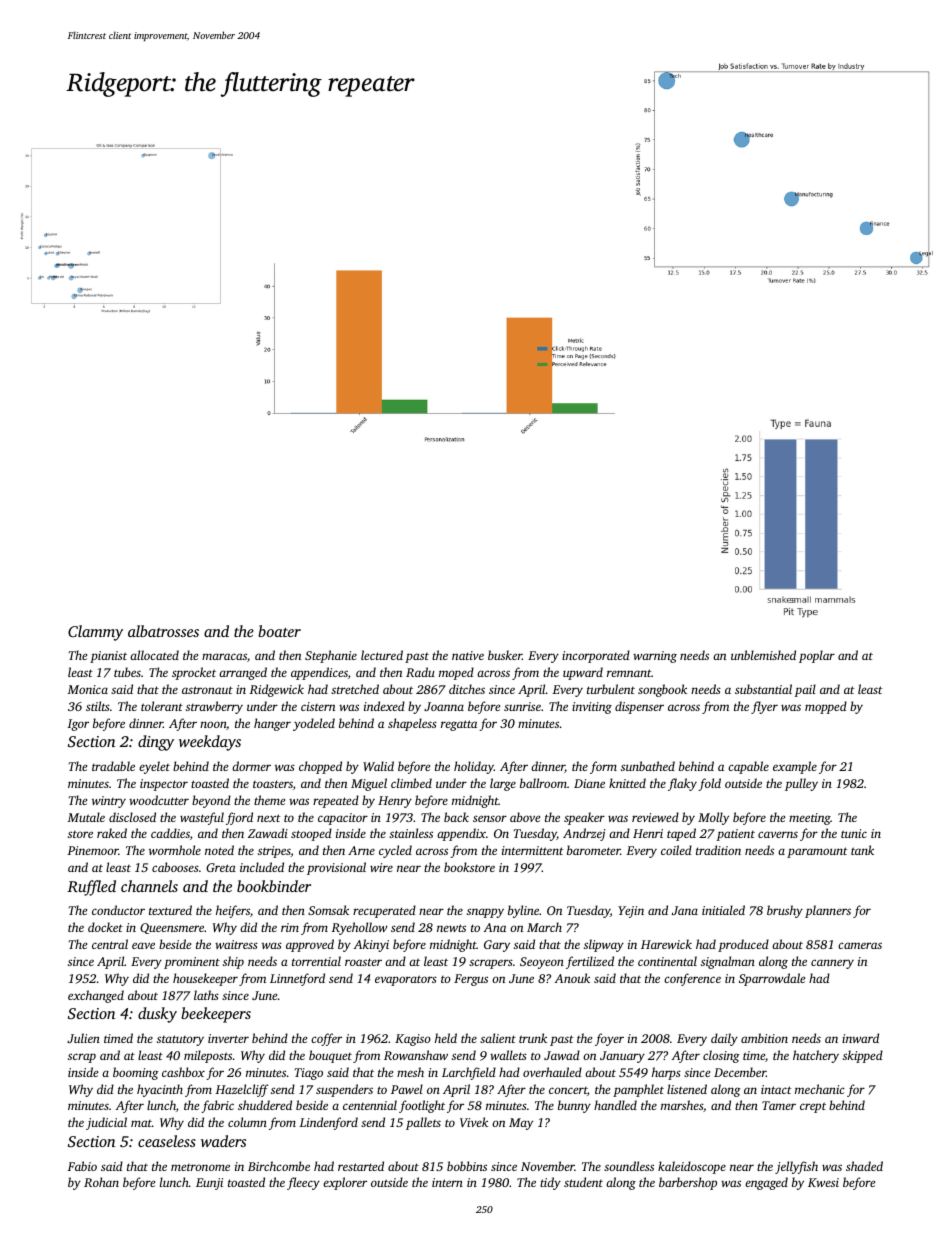 This page has width=952, height=1233. I want to click on busker, so click(505, 655).
